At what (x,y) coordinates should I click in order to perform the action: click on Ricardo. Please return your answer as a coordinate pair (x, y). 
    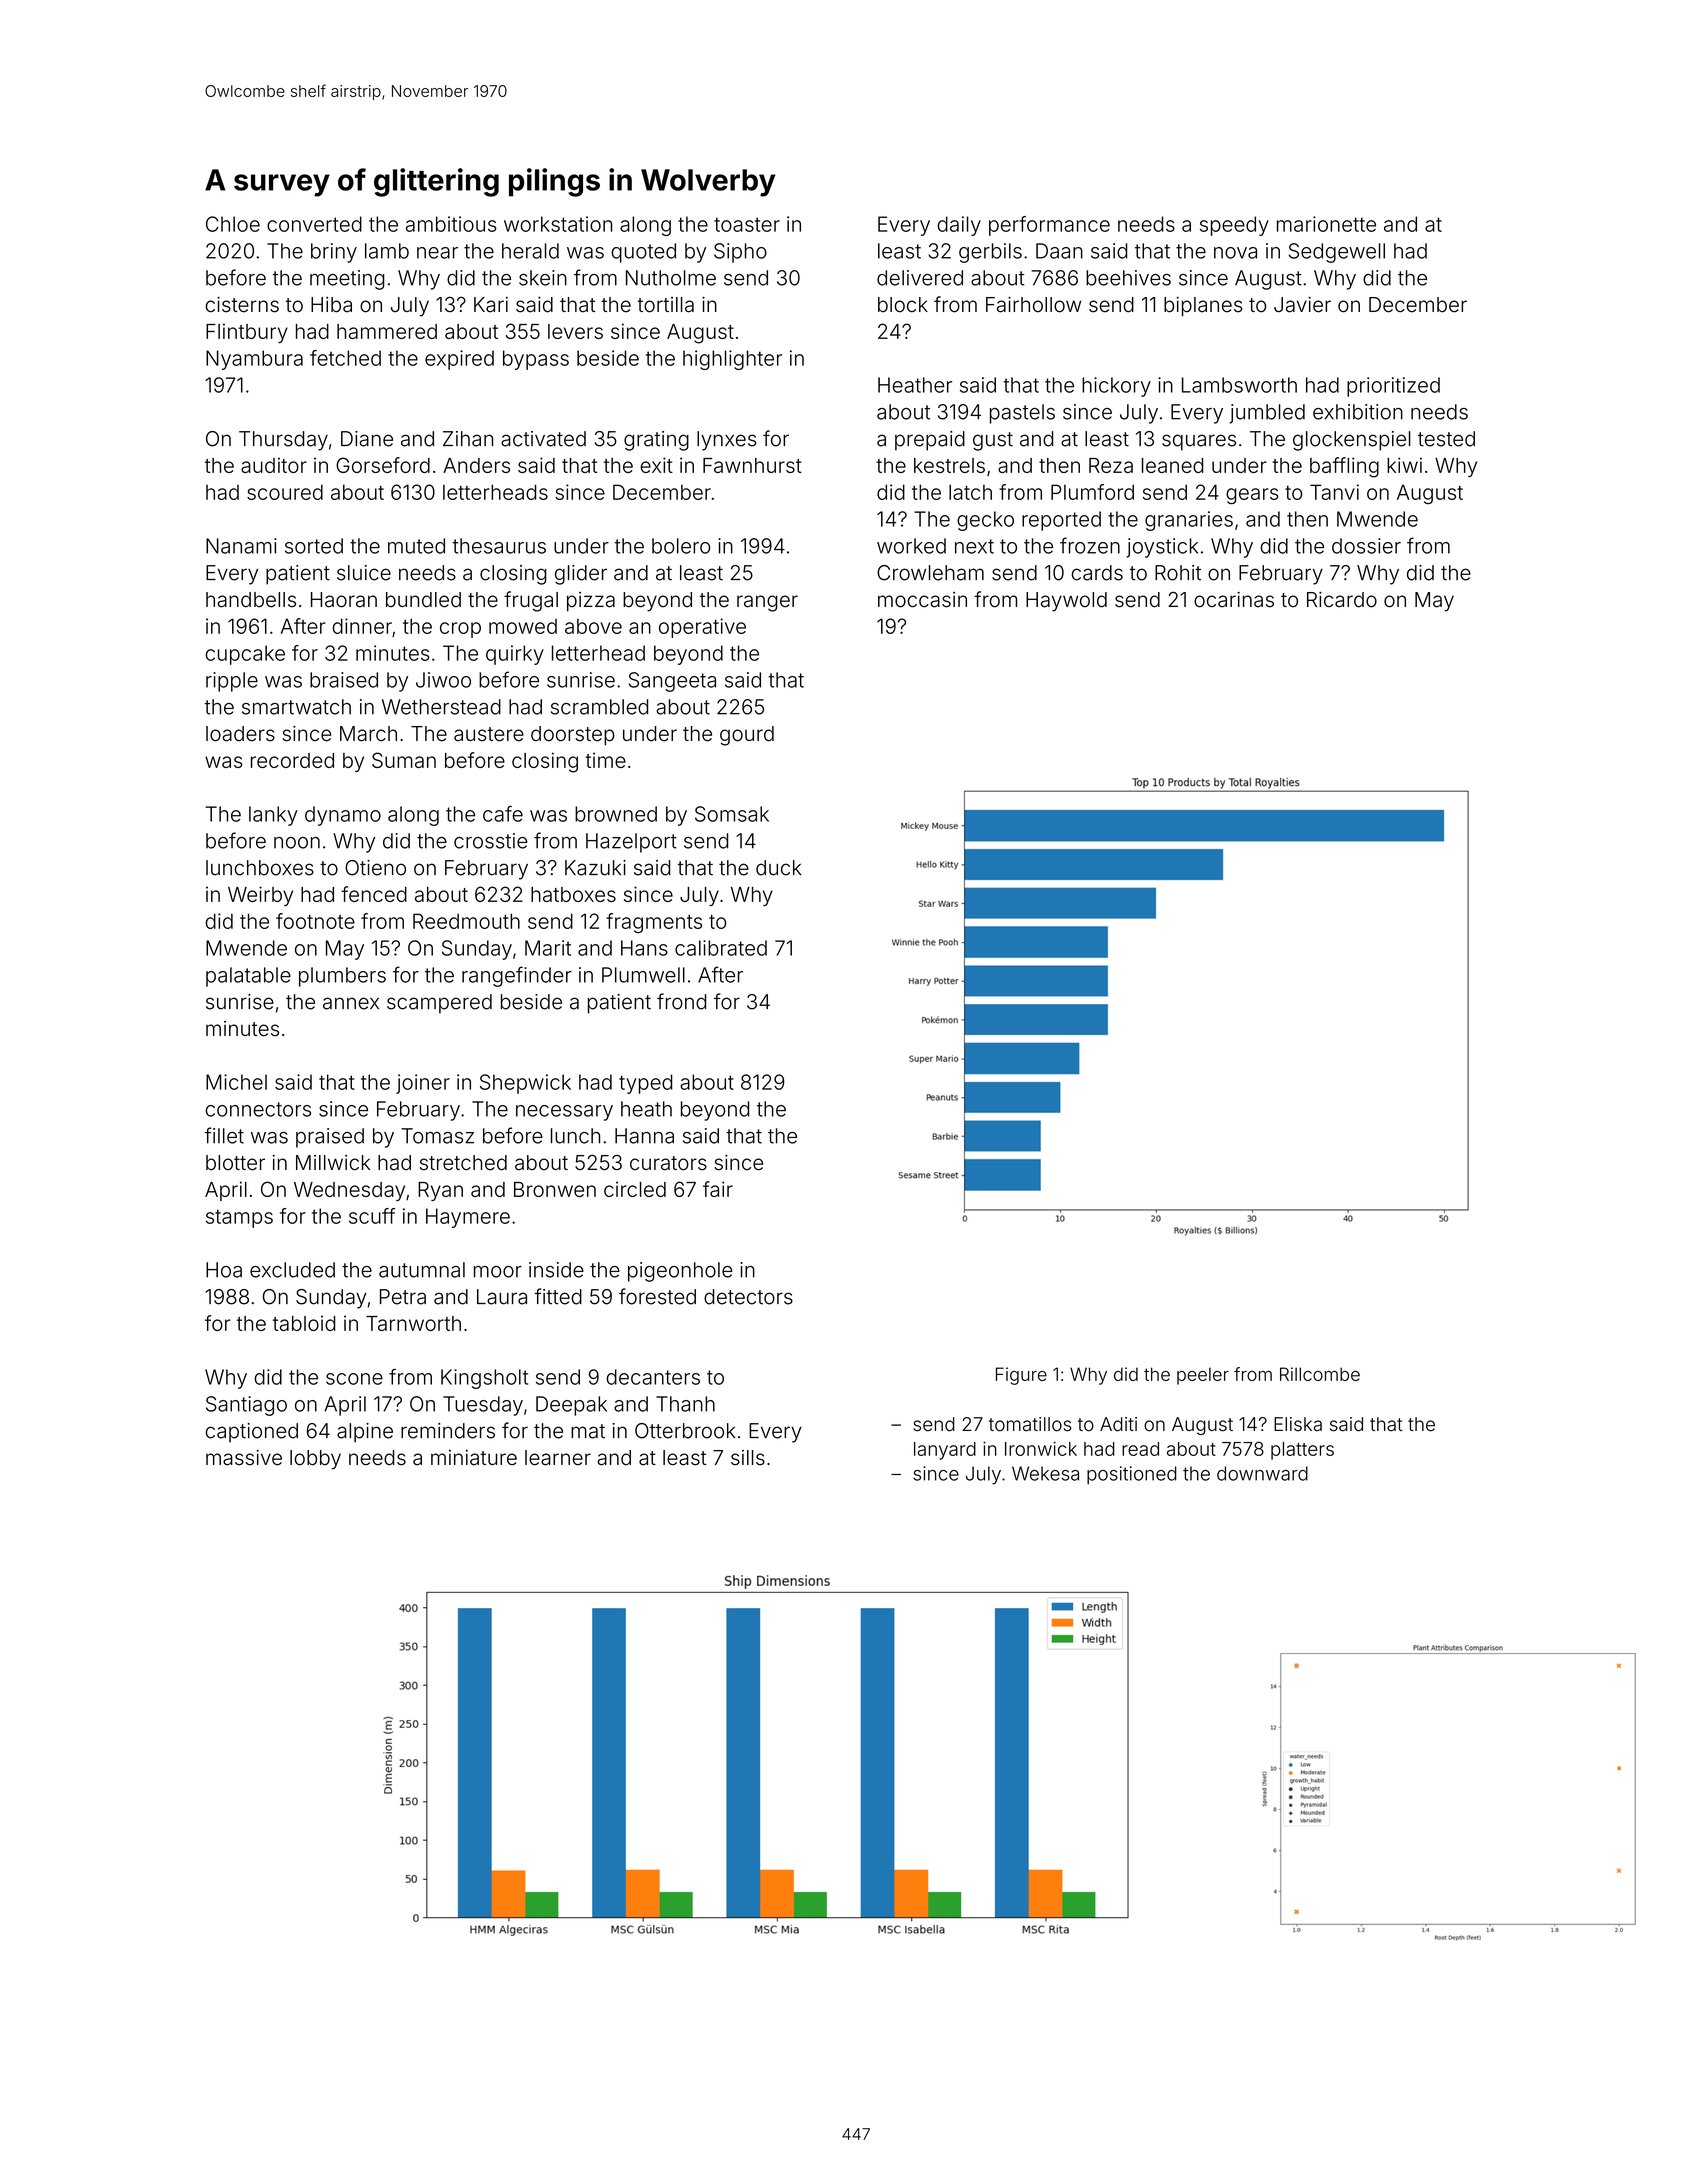
    Looking at the image, I should click on (1342, 600).
